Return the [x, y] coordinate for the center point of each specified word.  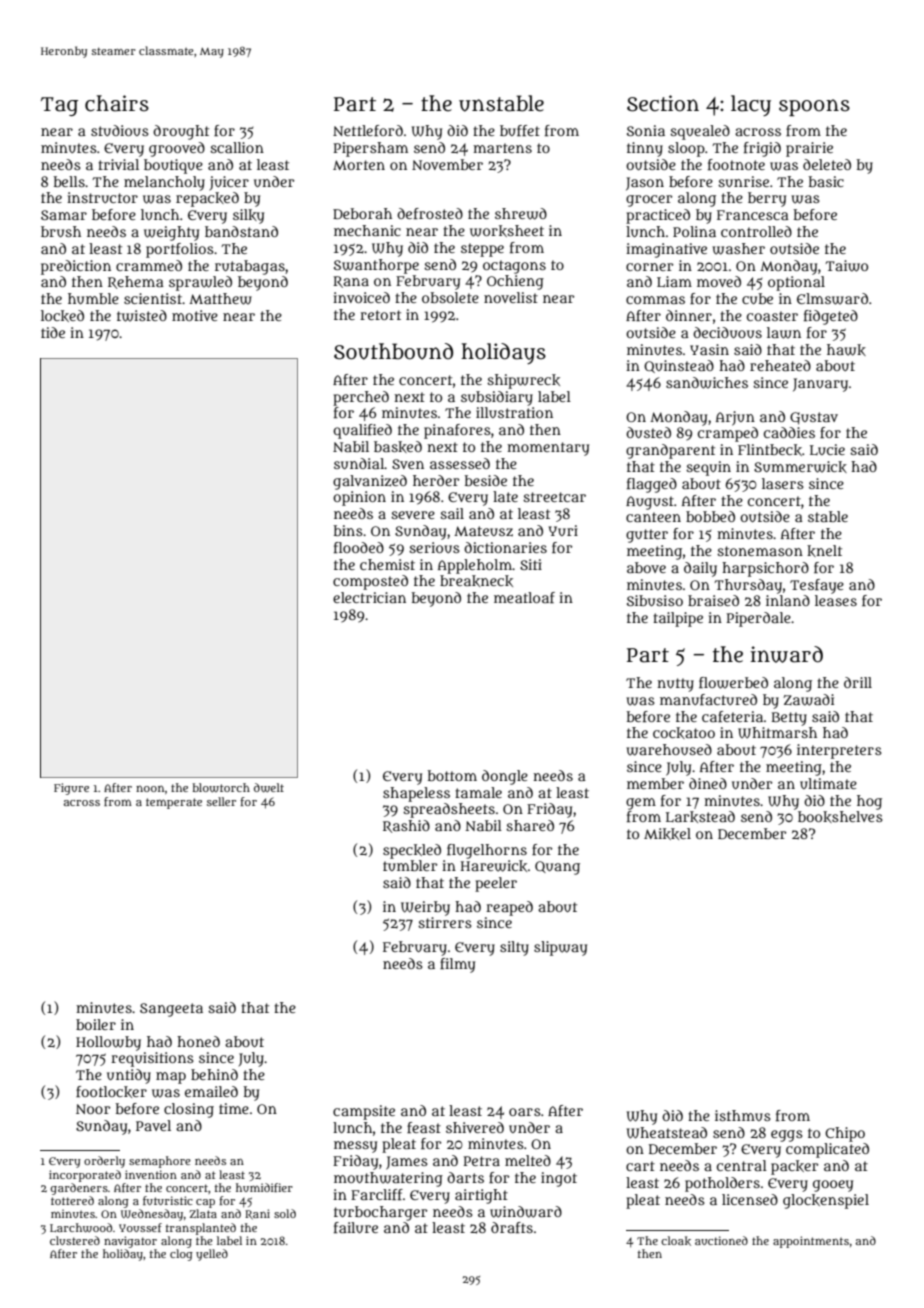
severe [413, 515]
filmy [457, 965]
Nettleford [368, 130]
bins [348, 530]
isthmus [743, 1115]
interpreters [839, 751]
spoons [814, 107]
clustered [75, 1240]
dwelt [269, 788]
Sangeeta [171, 1010]
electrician [369, 597]
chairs [117, 103]
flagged [652, 485]
